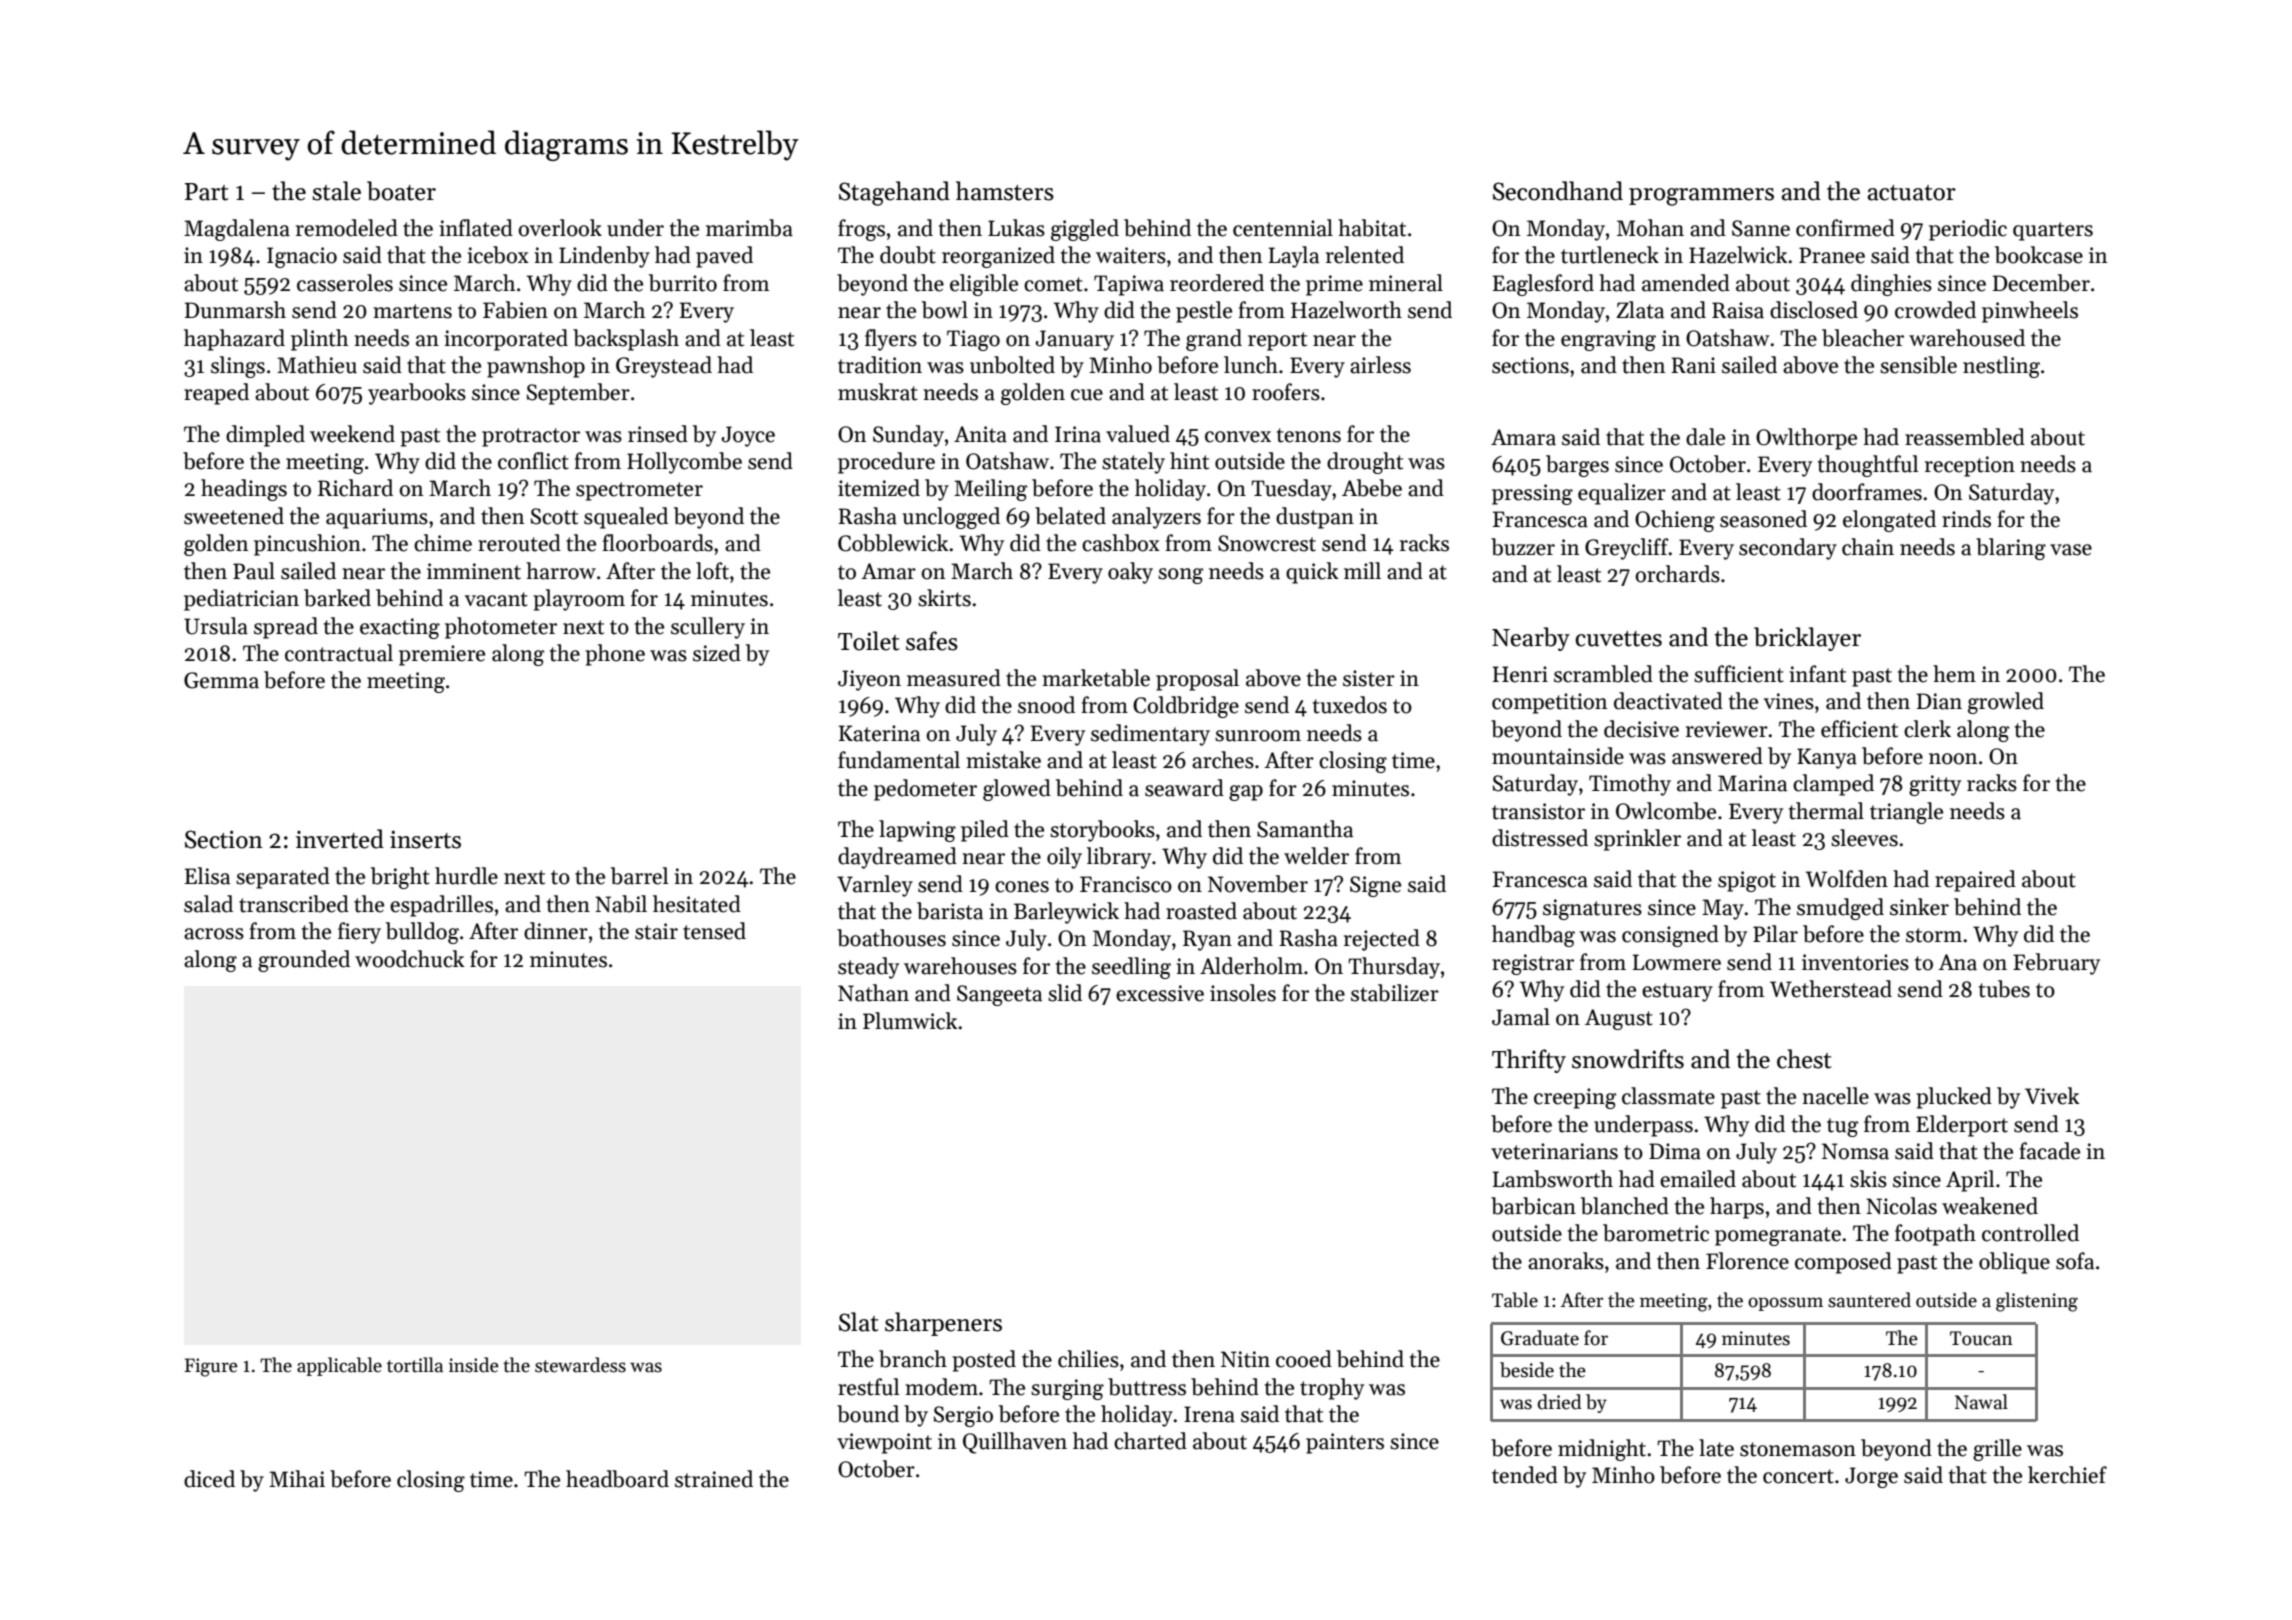  I want to click on Barleywick, so click(1066, 913).
